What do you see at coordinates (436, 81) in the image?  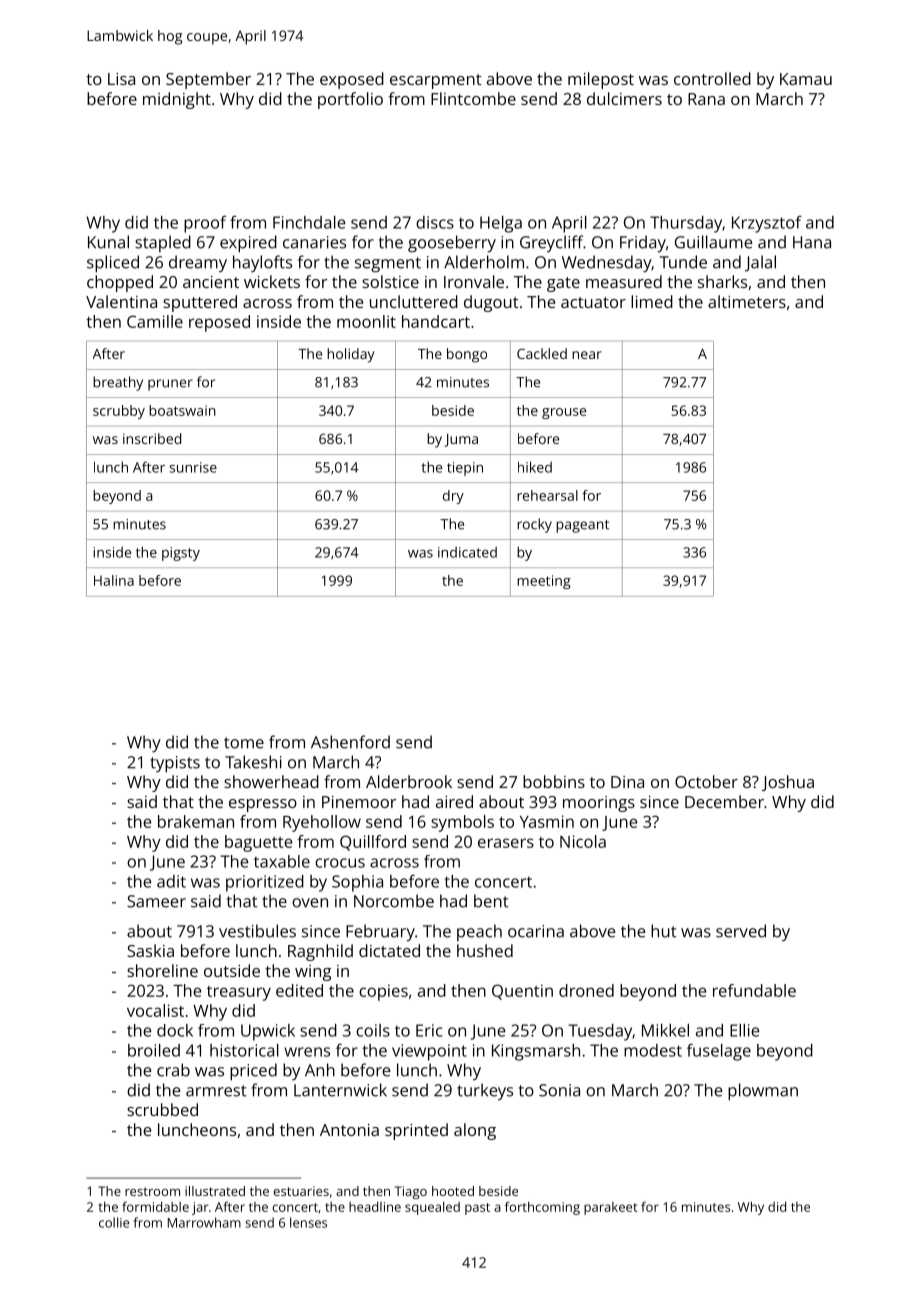 I see `escarpment` at bounding box center [436, 81].
